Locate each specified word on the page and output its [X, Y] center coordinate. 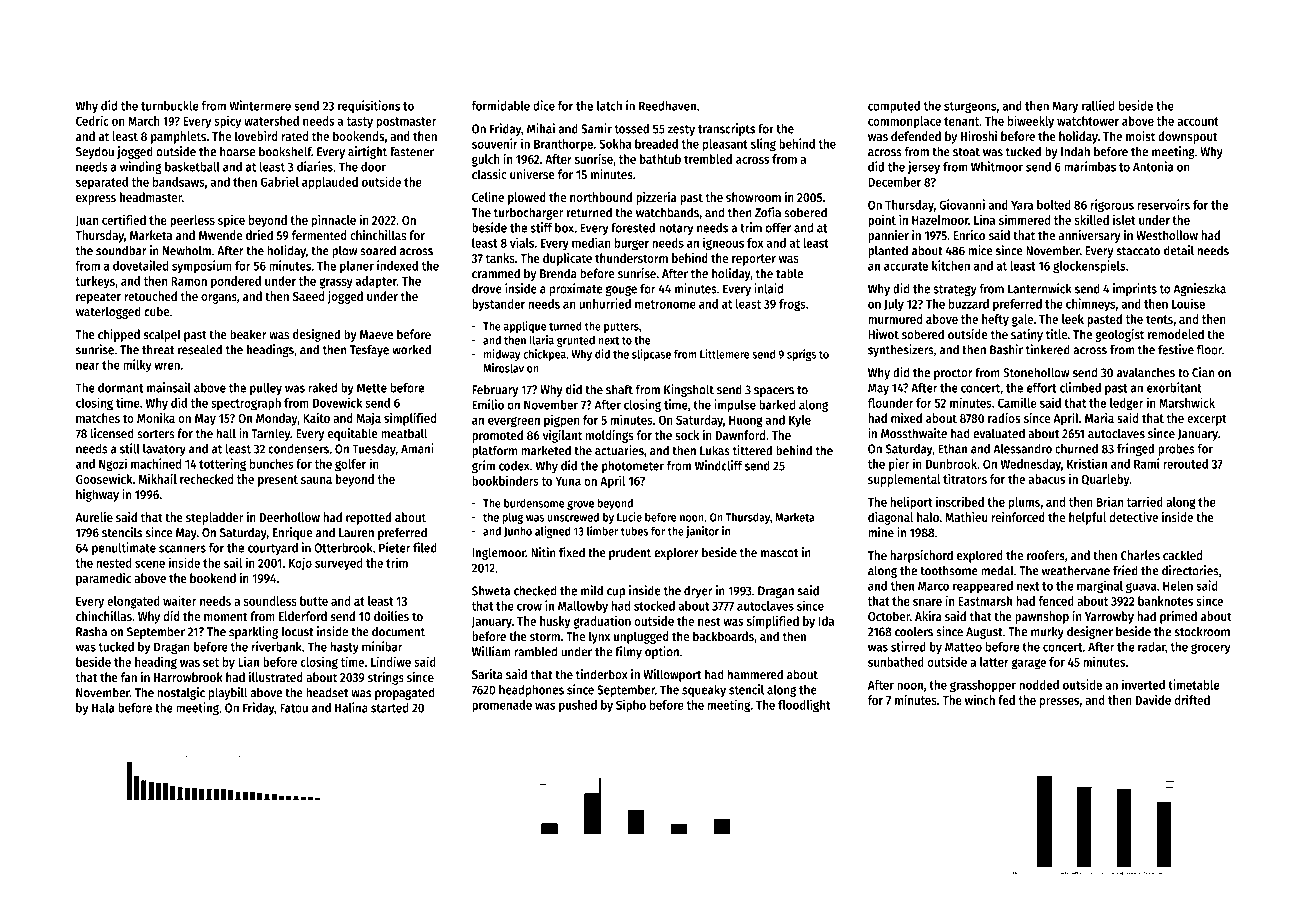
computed [894, 107]
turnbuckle [170, 106]
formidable [501, 105]
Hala [103, 708]
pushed [578, 706]
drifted [1192, 699]
